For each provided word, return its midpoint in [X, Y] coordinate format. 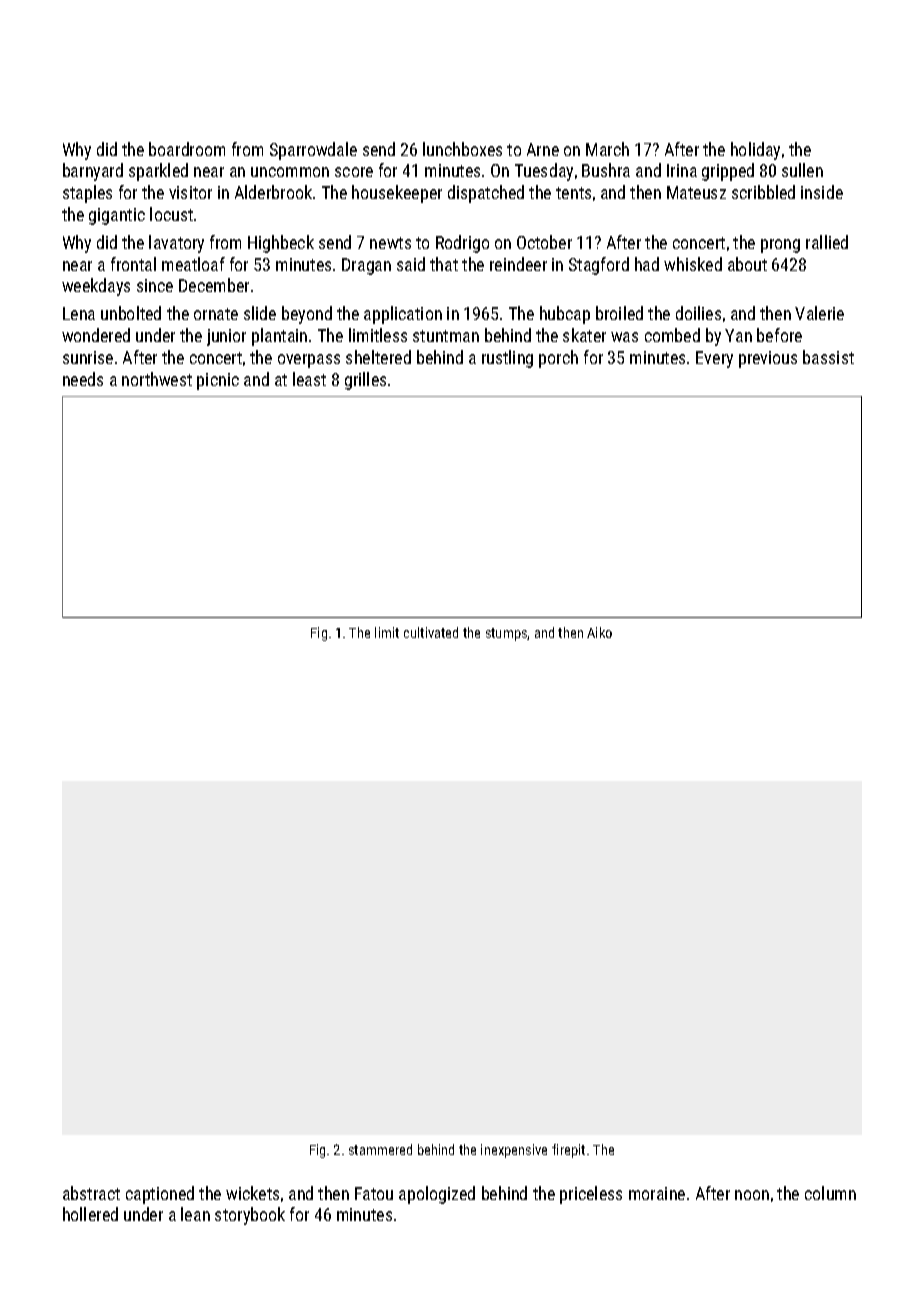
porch [558, 359]
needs [83, 379]
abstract [91, 1193]
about [747, 264]
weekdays [96, 287]
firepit [568, 1151]
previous [768, 359]
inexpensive [514, 1151]
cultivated [431, 632]
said [411, 264]
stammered [380, 1149]
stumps [507, 634]
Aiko [599, 632]
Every [714, 359]
